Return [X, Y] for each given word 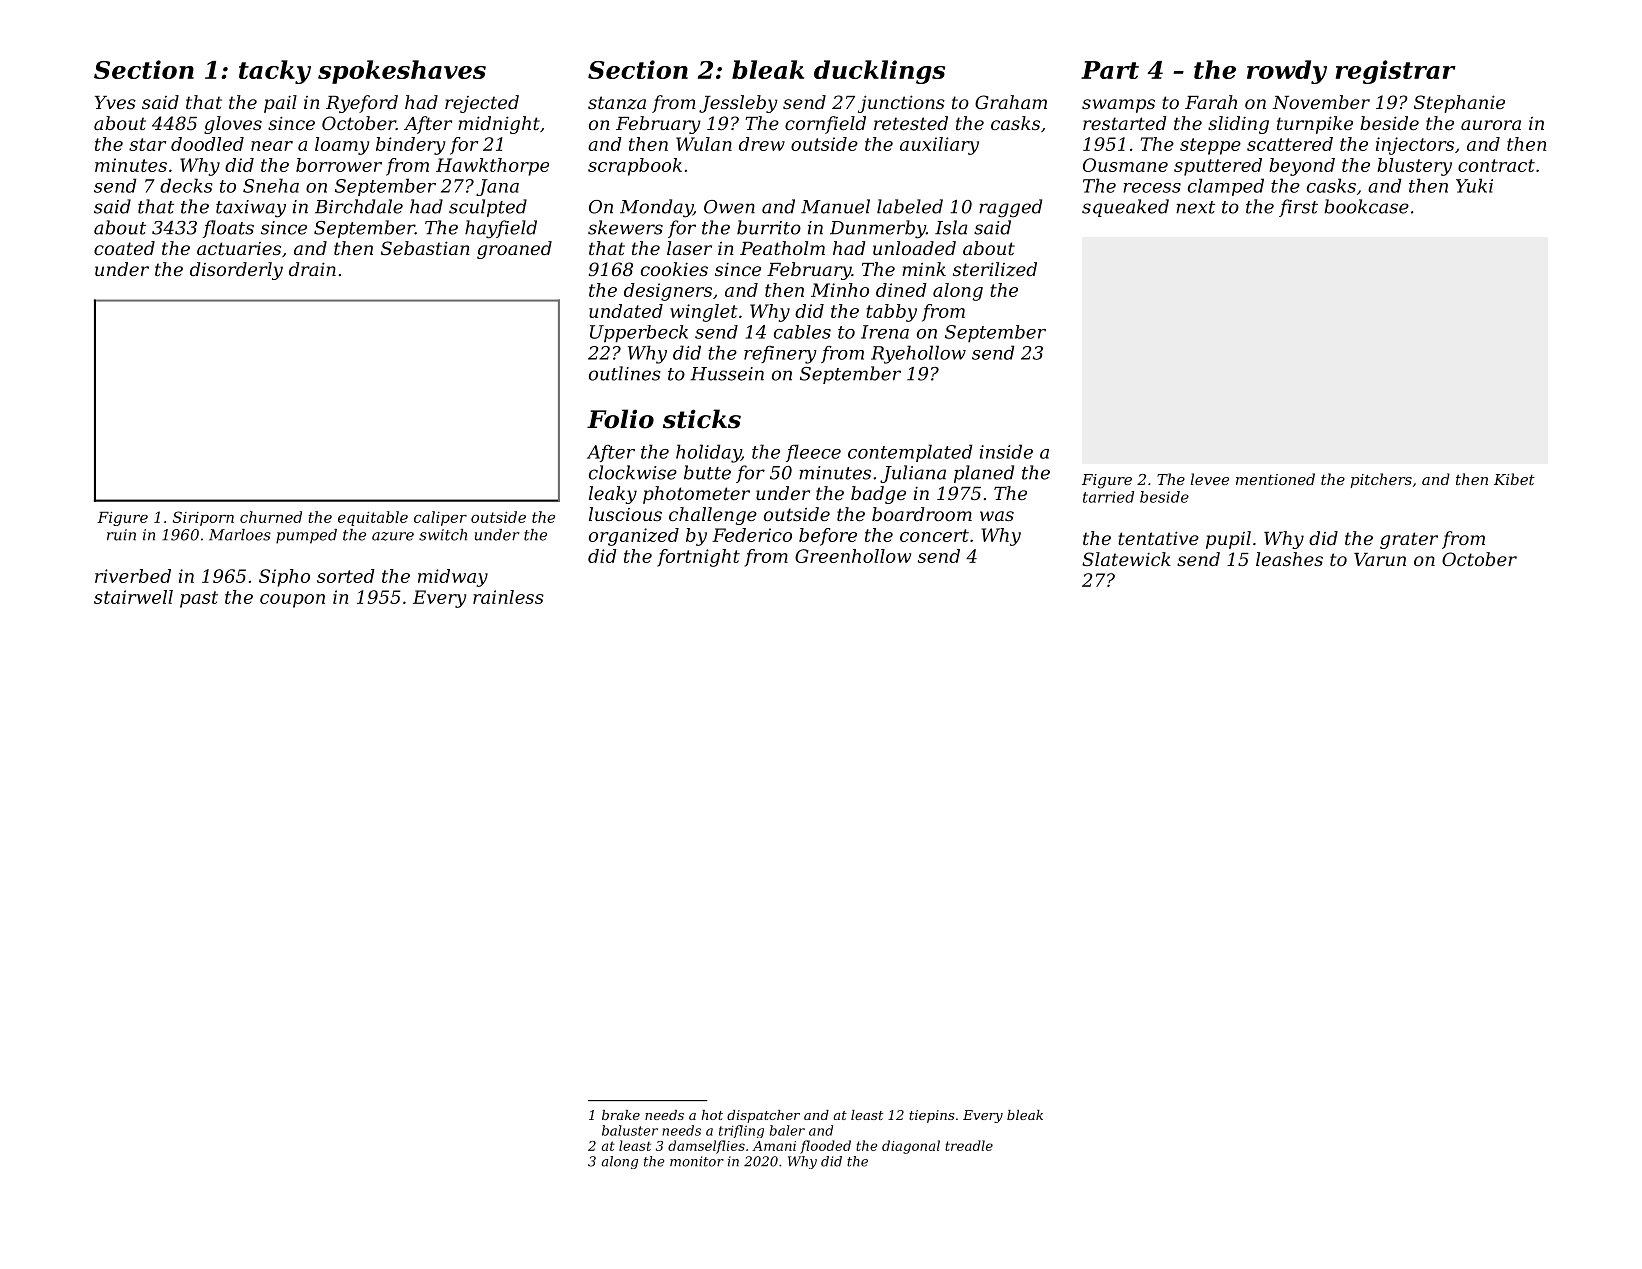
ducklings [879, 72]
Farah [1211, 102]
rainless [508, 597]
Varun [1380, 559]
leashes [1289, 559]
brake [621, 1115]
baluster [630, 1130]
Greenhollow [853, 556]
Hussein [727, 374]
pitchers [1381, 480]
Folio [620, 419]
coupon [292, 601]
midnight [499, 125]
